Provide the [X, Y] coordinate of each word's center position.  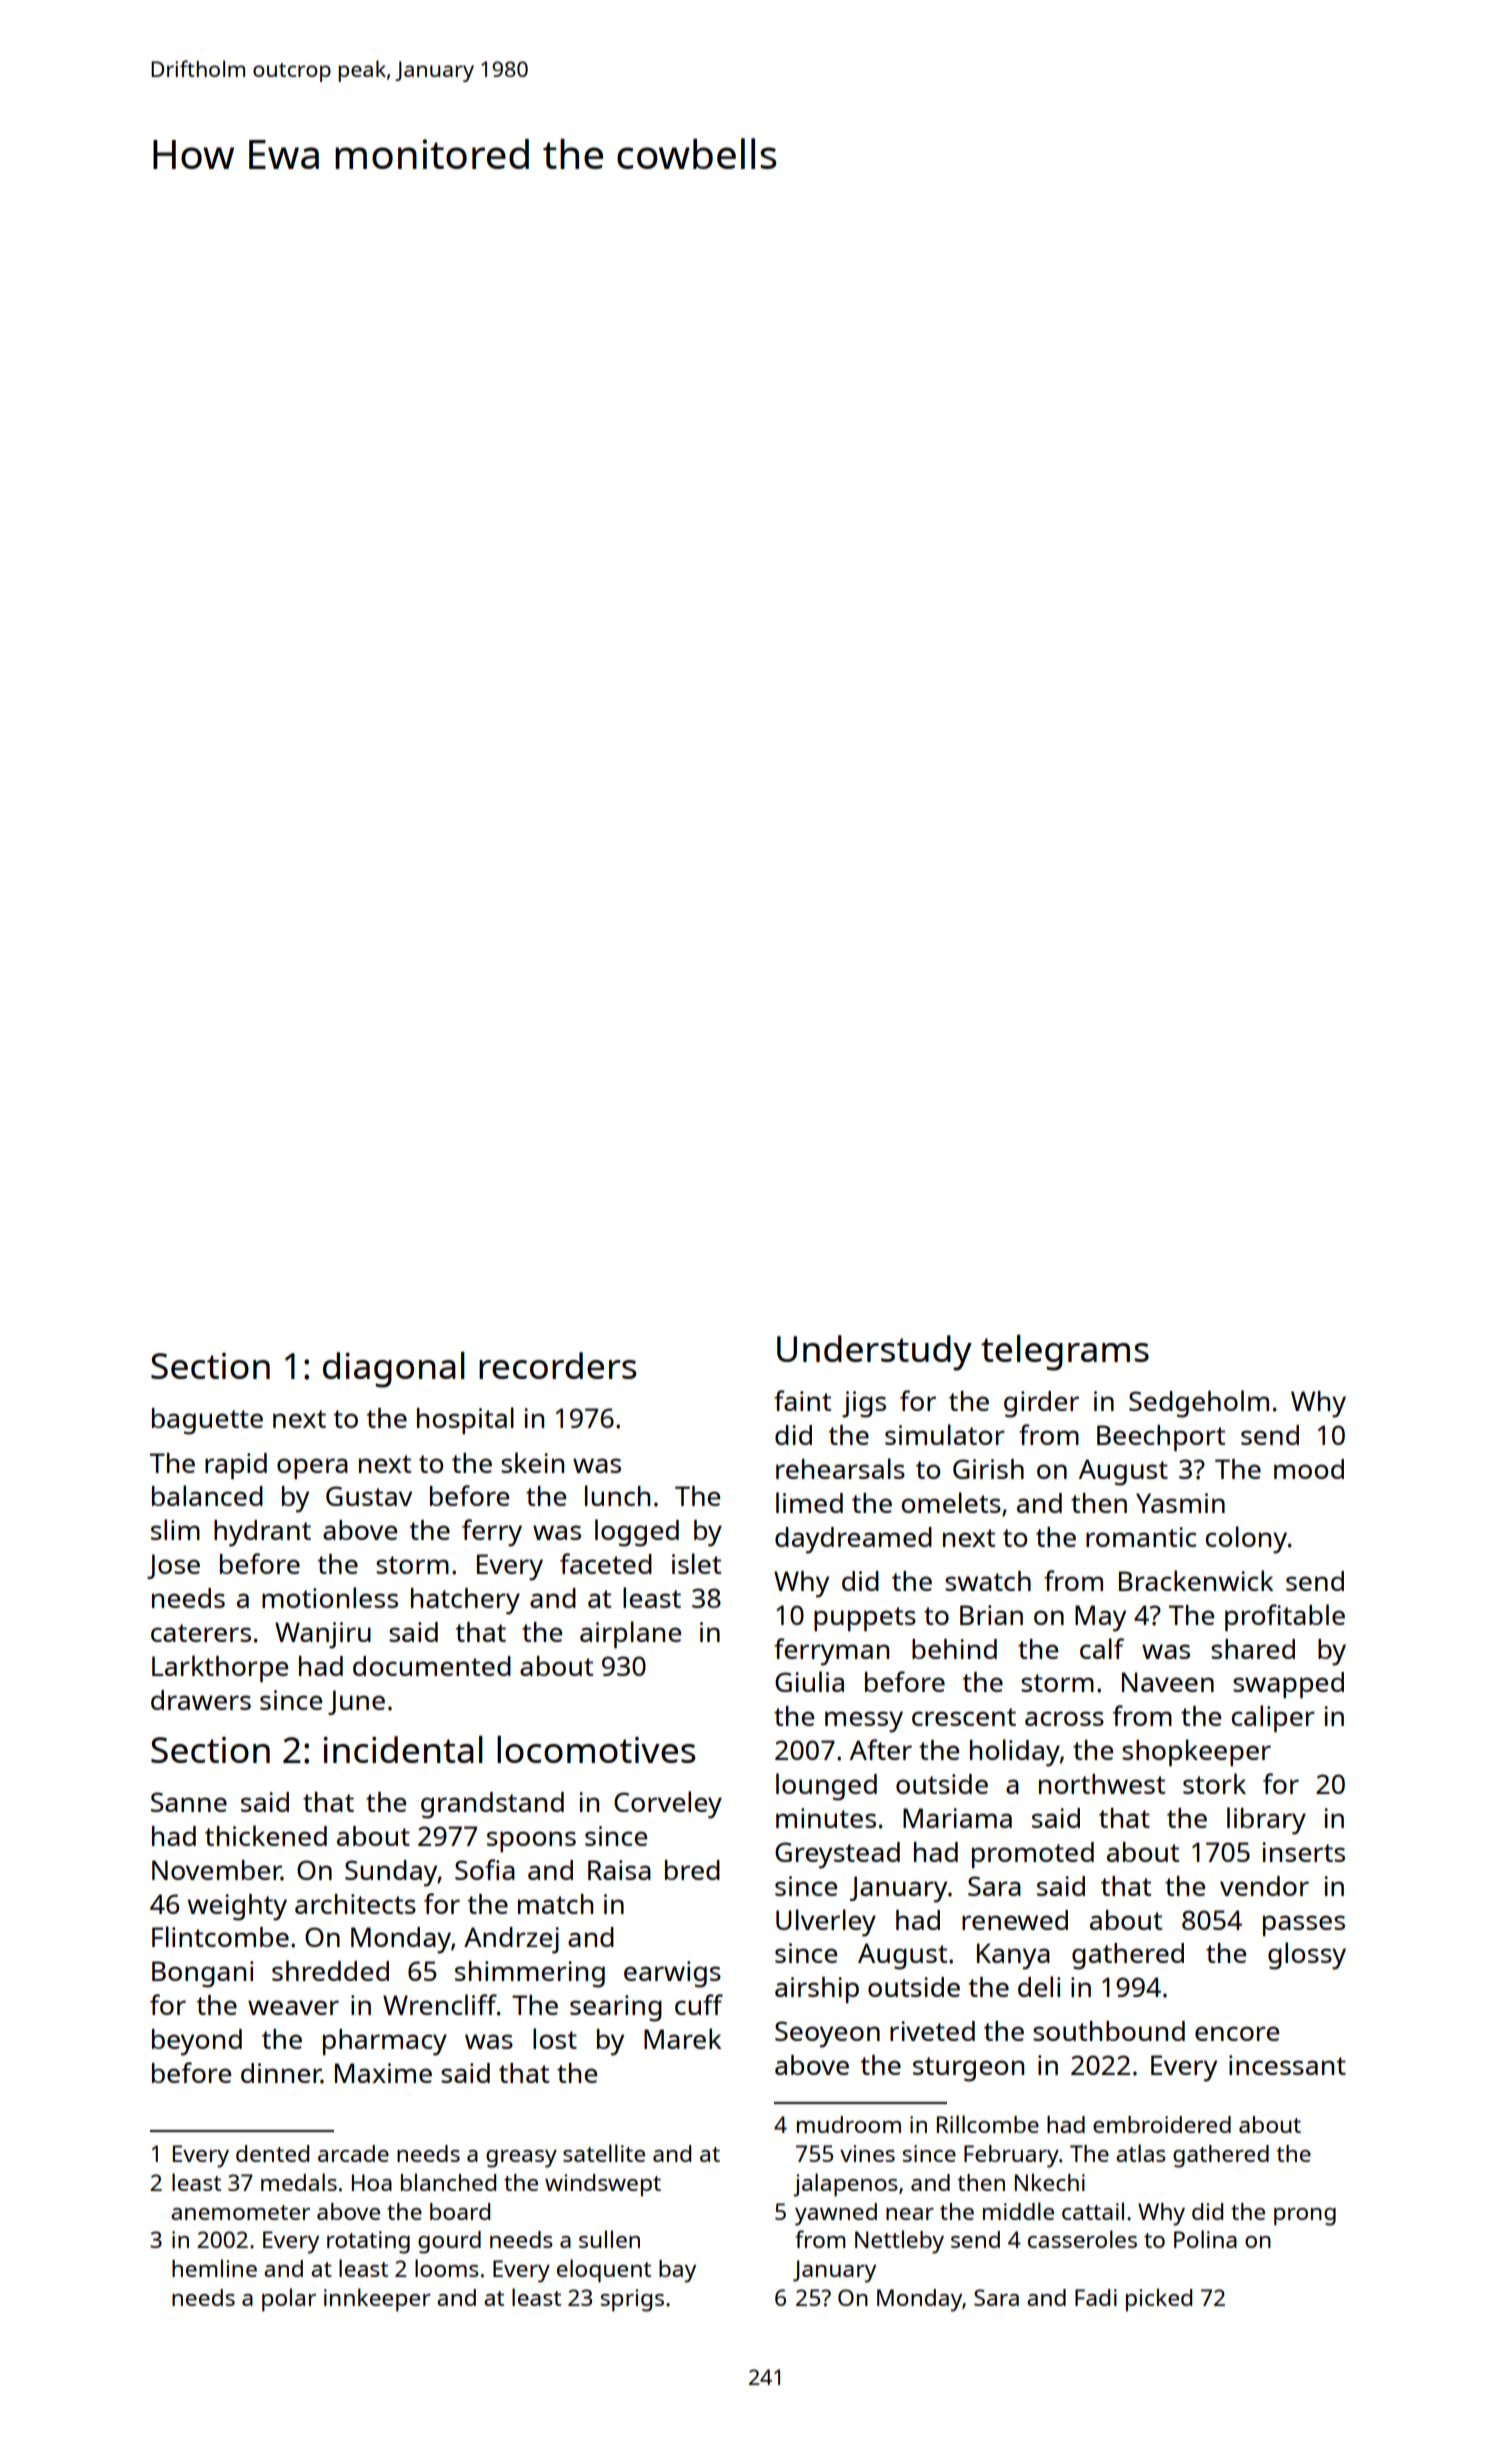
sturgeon [968, 2069]
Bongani [202, 1974]
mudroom [849, 2124]
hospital [465, 1420]
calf [1102, 1648]
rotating [368, 2242]
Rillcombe [988, 2124]
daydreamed [853, 1540]
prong [1305, 2217]
